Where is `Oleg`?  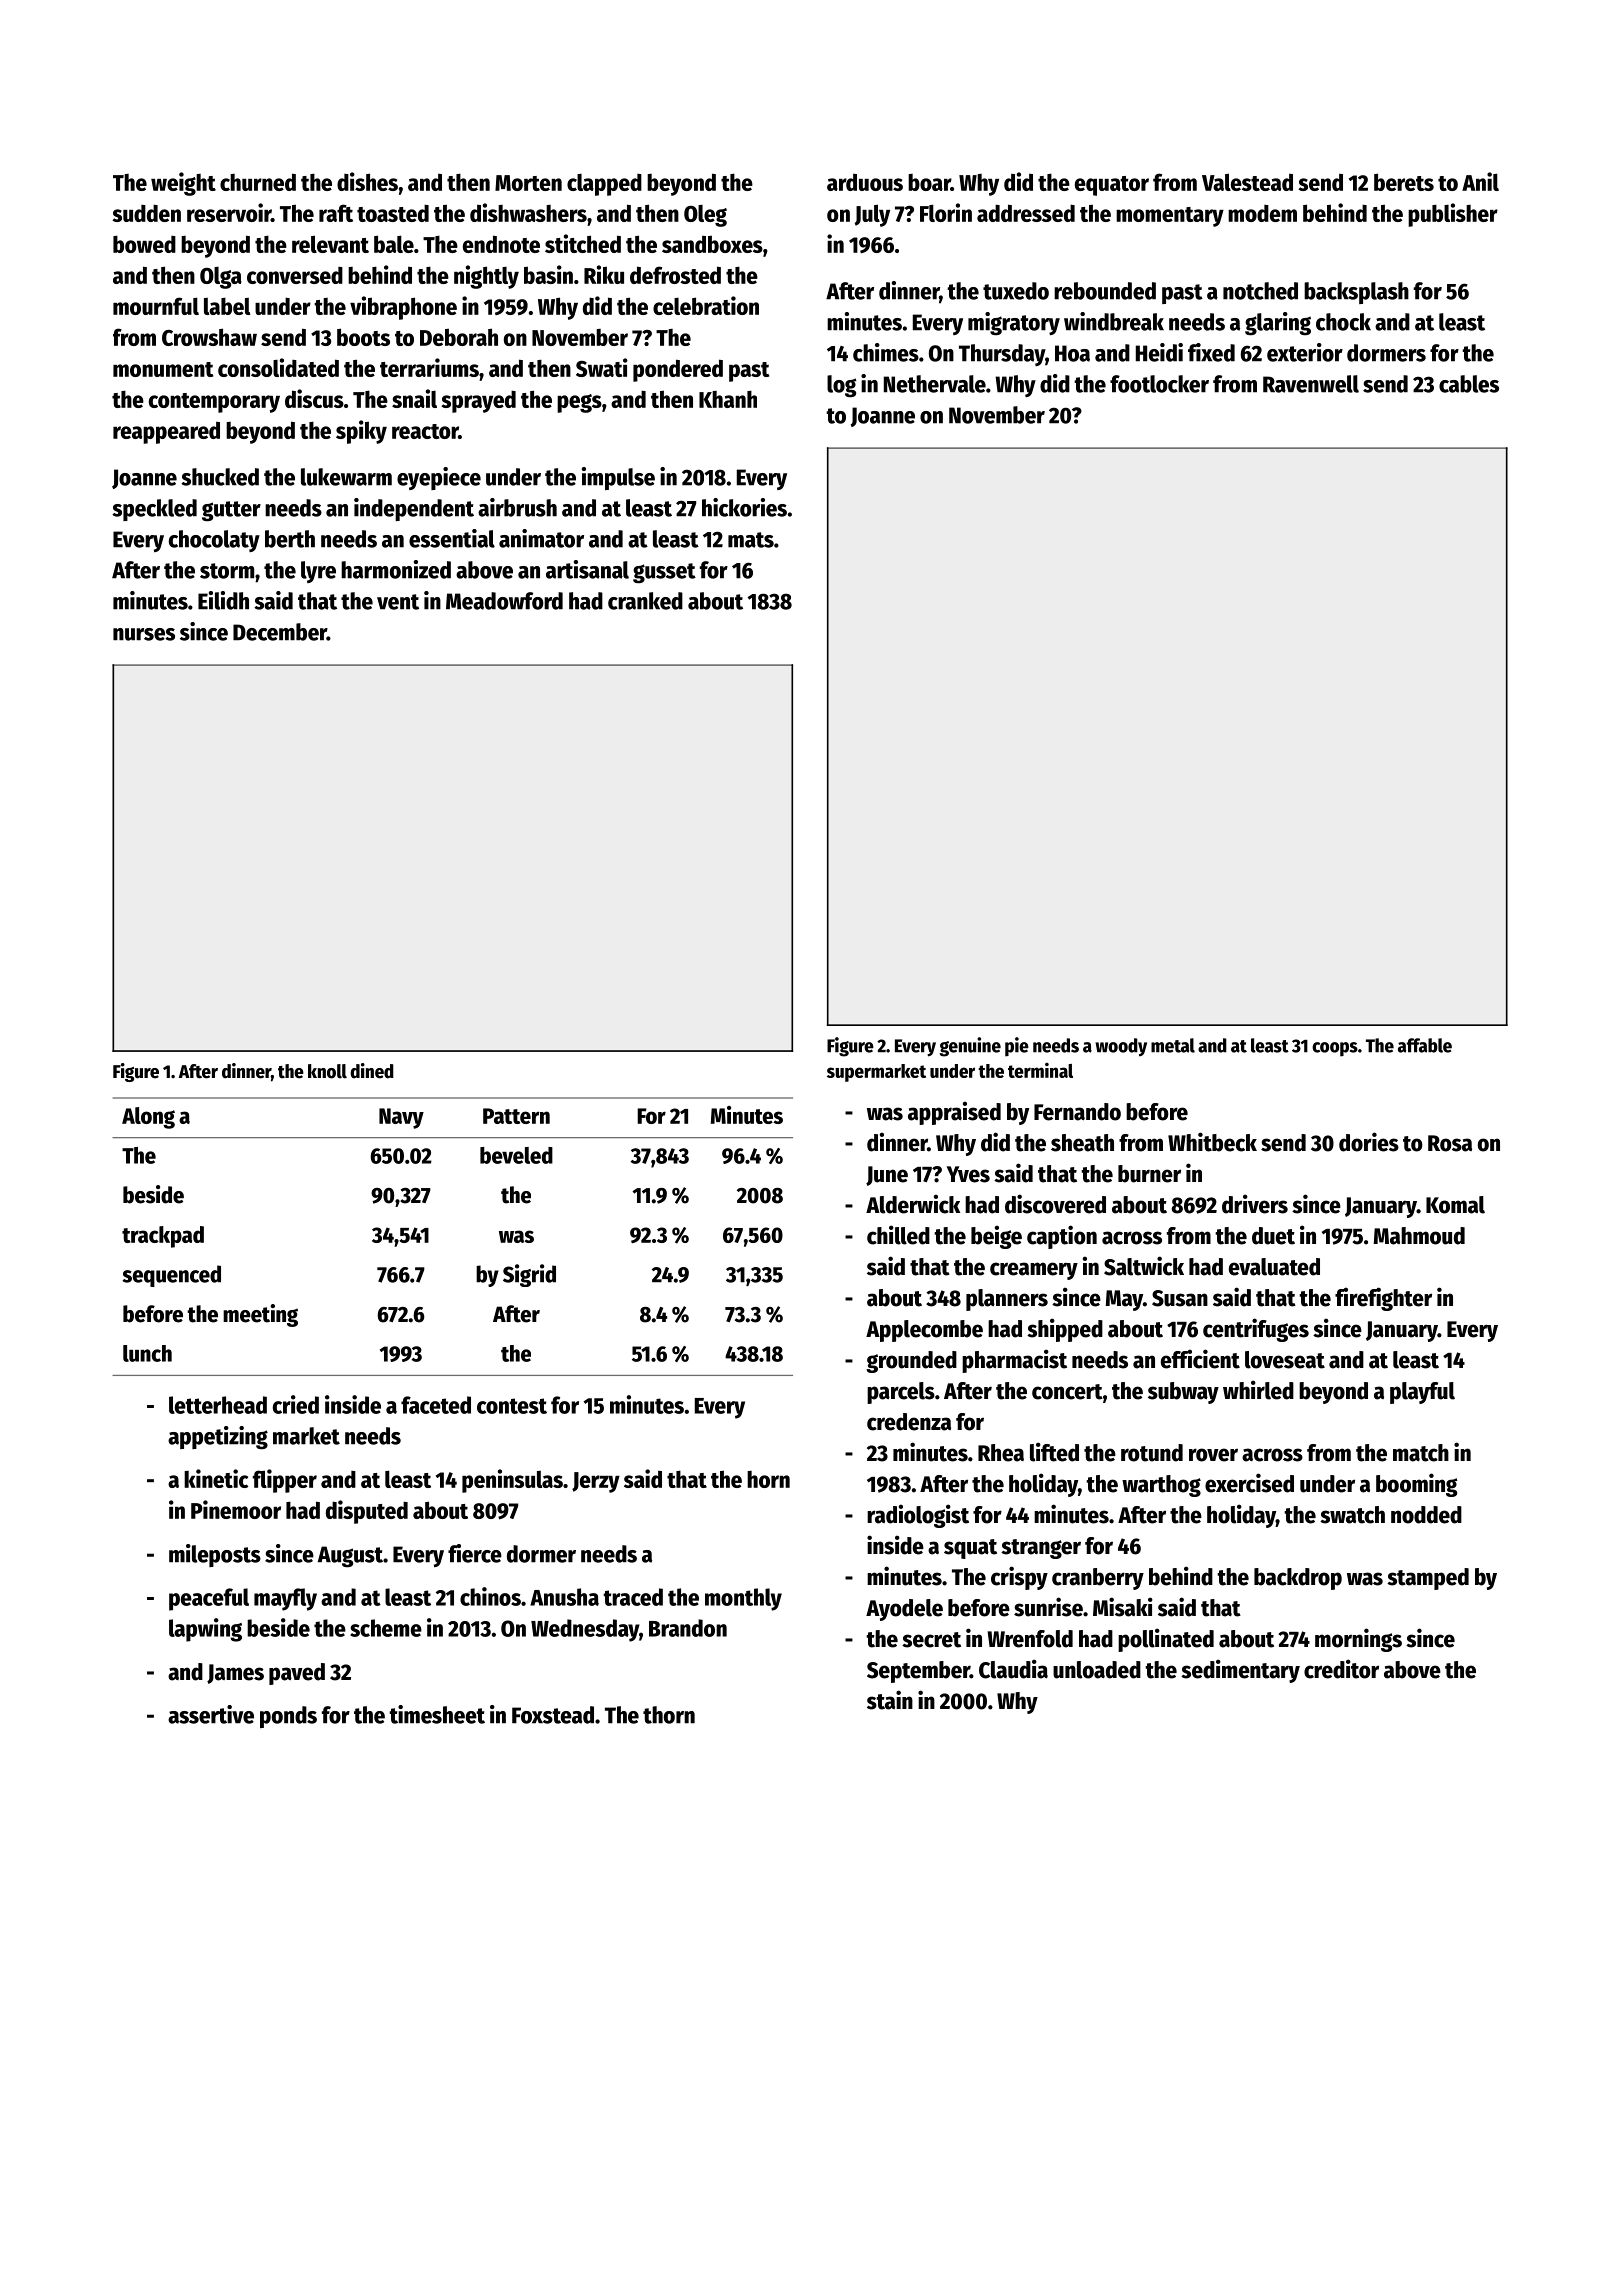 Oleg is located at coordinates (705, 216).
